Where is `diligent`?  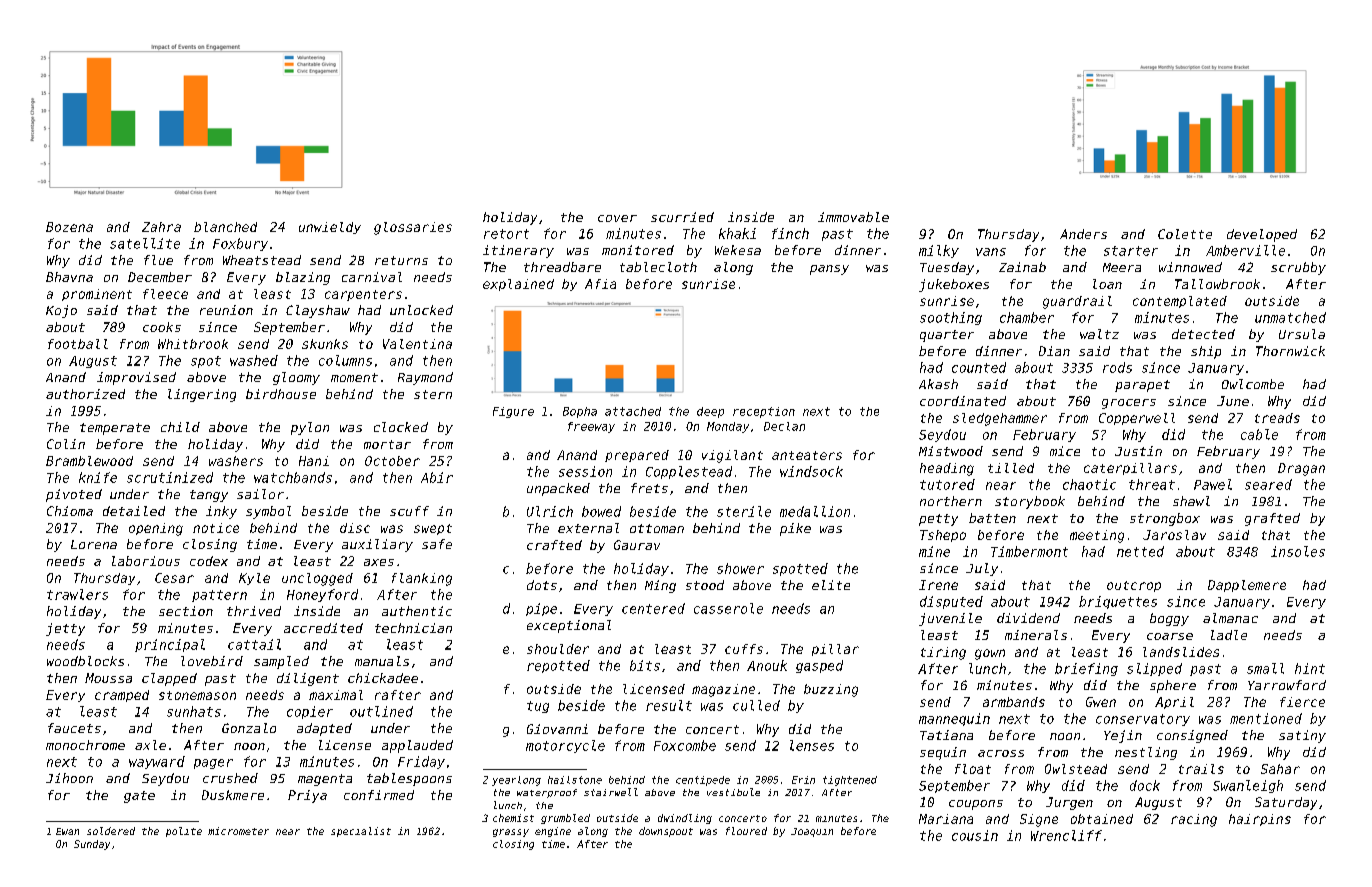 diligent is located at coordinates (308, 679).
